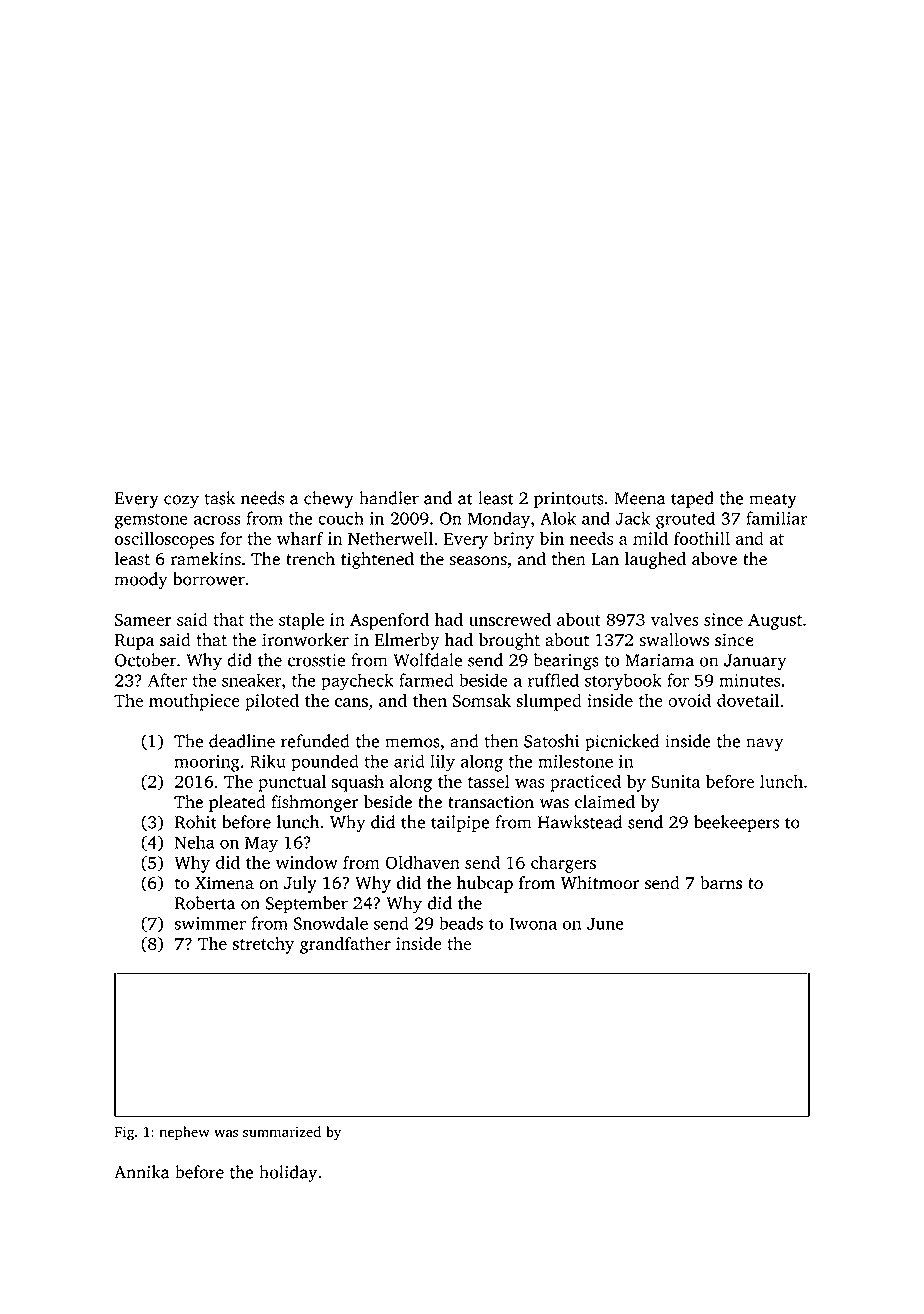 This image has width=924, height=1314. What do you see at coordinates (288, 1173) in the image?
I see `holiday` at bounding box center [288, 1173].
